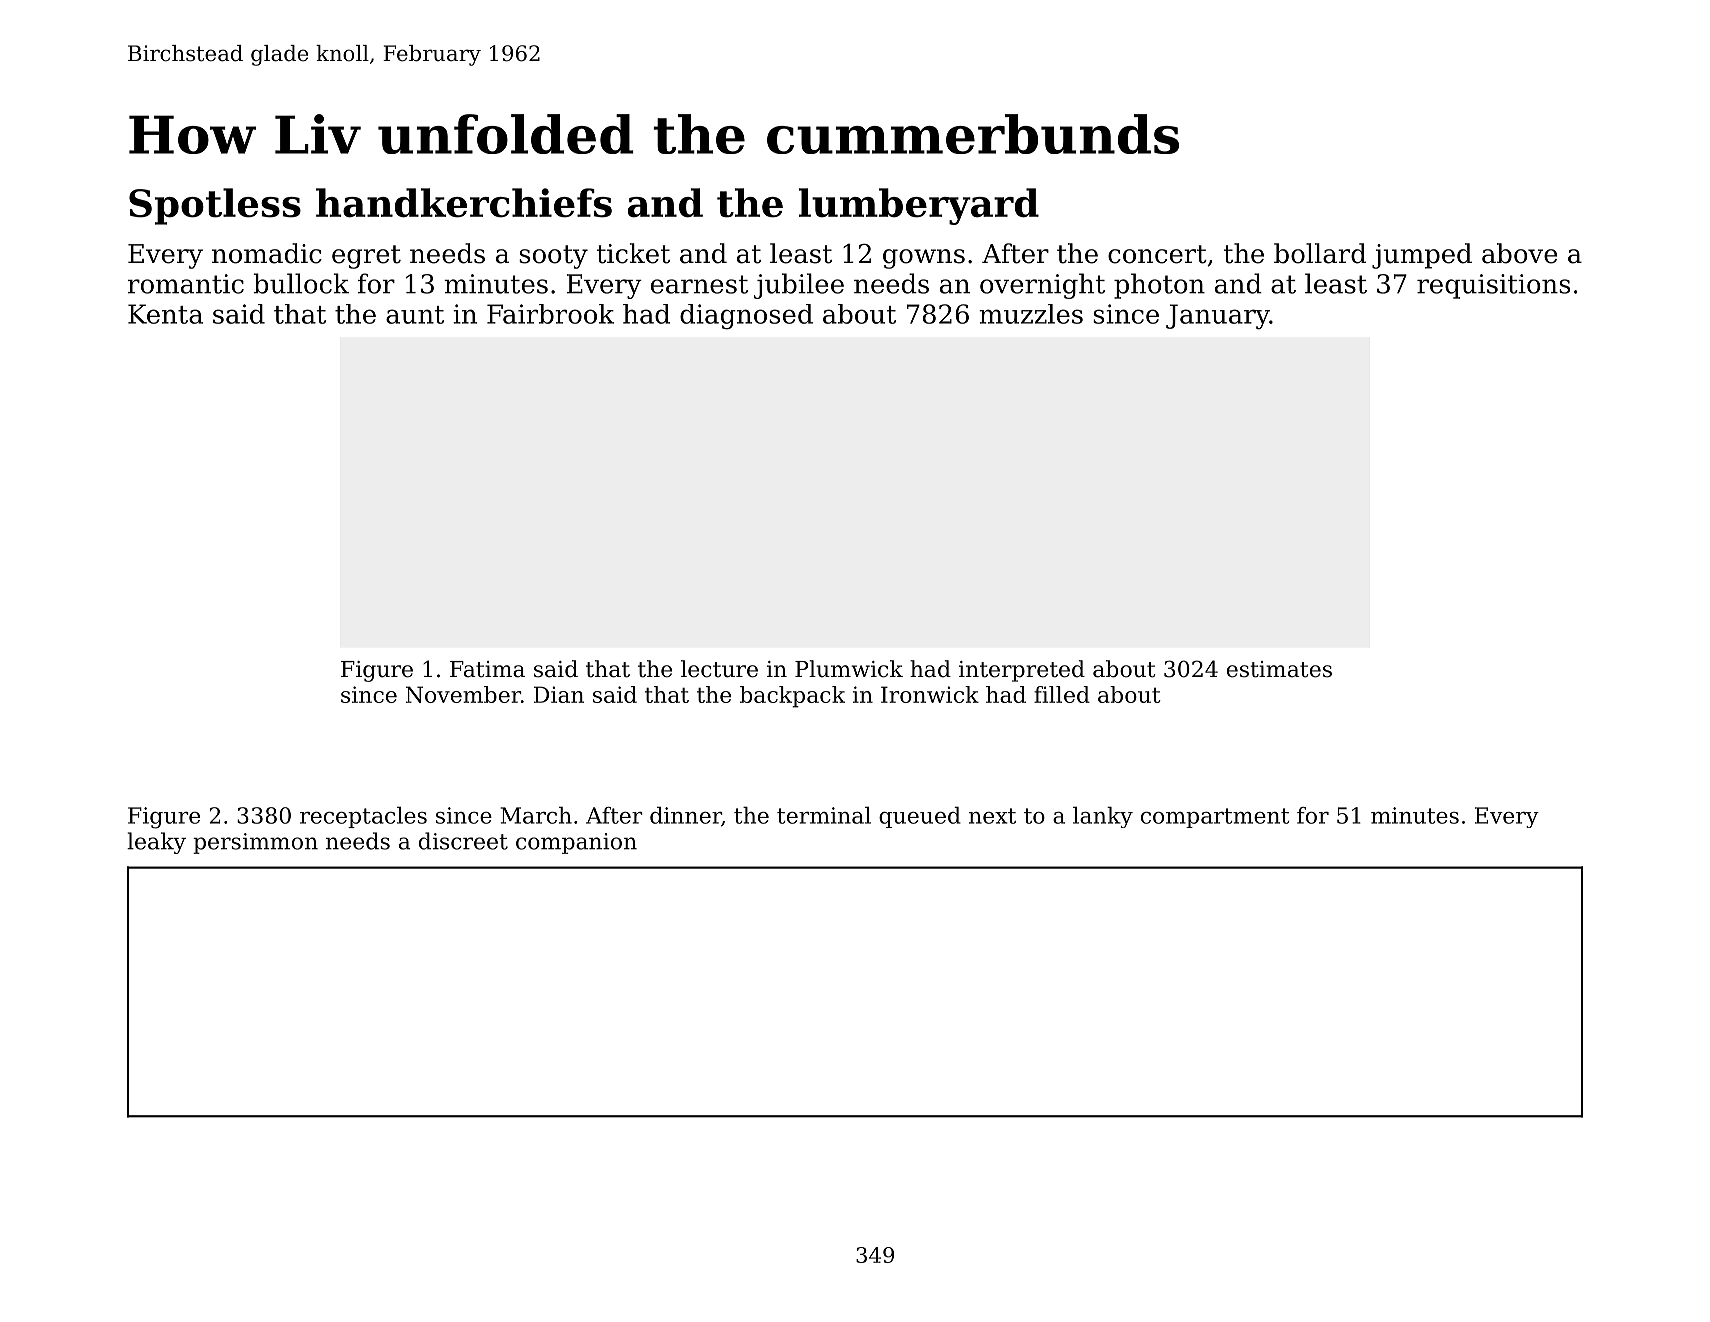  What do you see at coordinates (463, 841) in the screenshot?
I see `discreet` at bounding box center [463, 841].
